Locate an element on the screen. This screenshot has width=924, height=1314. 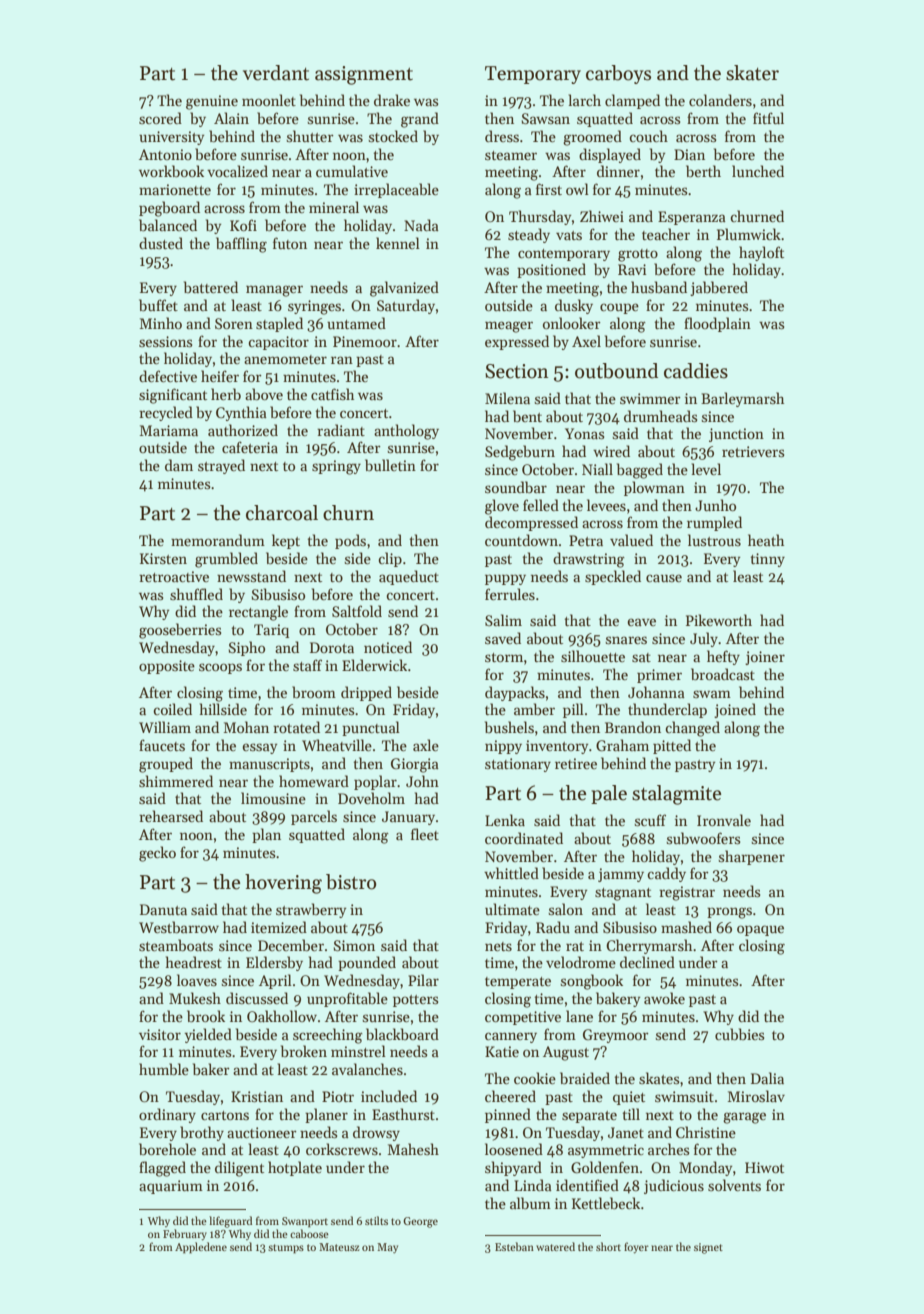
anemometer is located at coordinates (285, 359).
